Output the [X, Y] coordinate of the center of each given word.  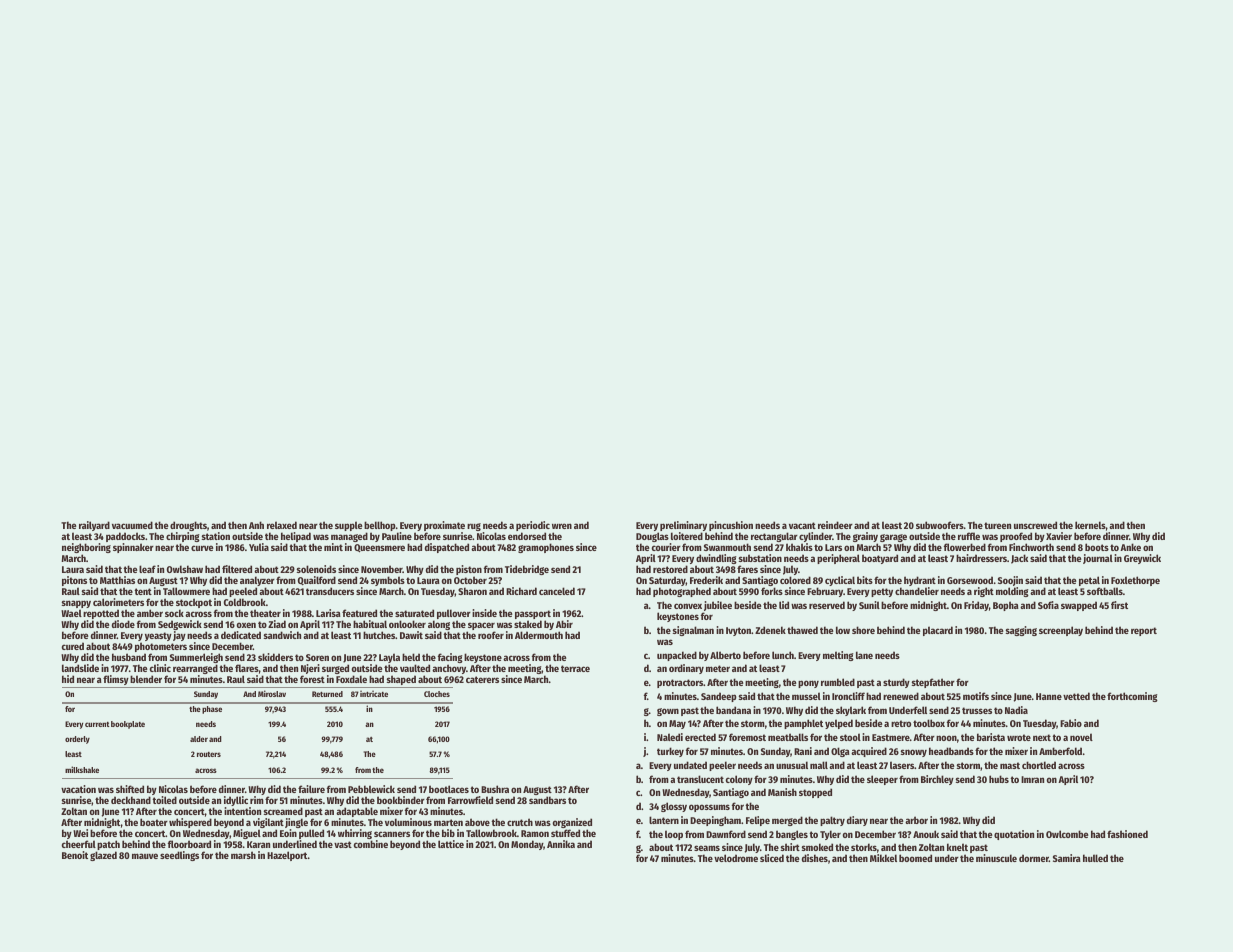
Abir [564, 624]
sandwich [282, 635]
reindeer [835, 525]
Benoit [75, 855]
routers [209, 754]
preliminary [683, 526]
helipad [296, 537]
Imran [1032, 779]
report [1144, 631]
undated [690, 765]
